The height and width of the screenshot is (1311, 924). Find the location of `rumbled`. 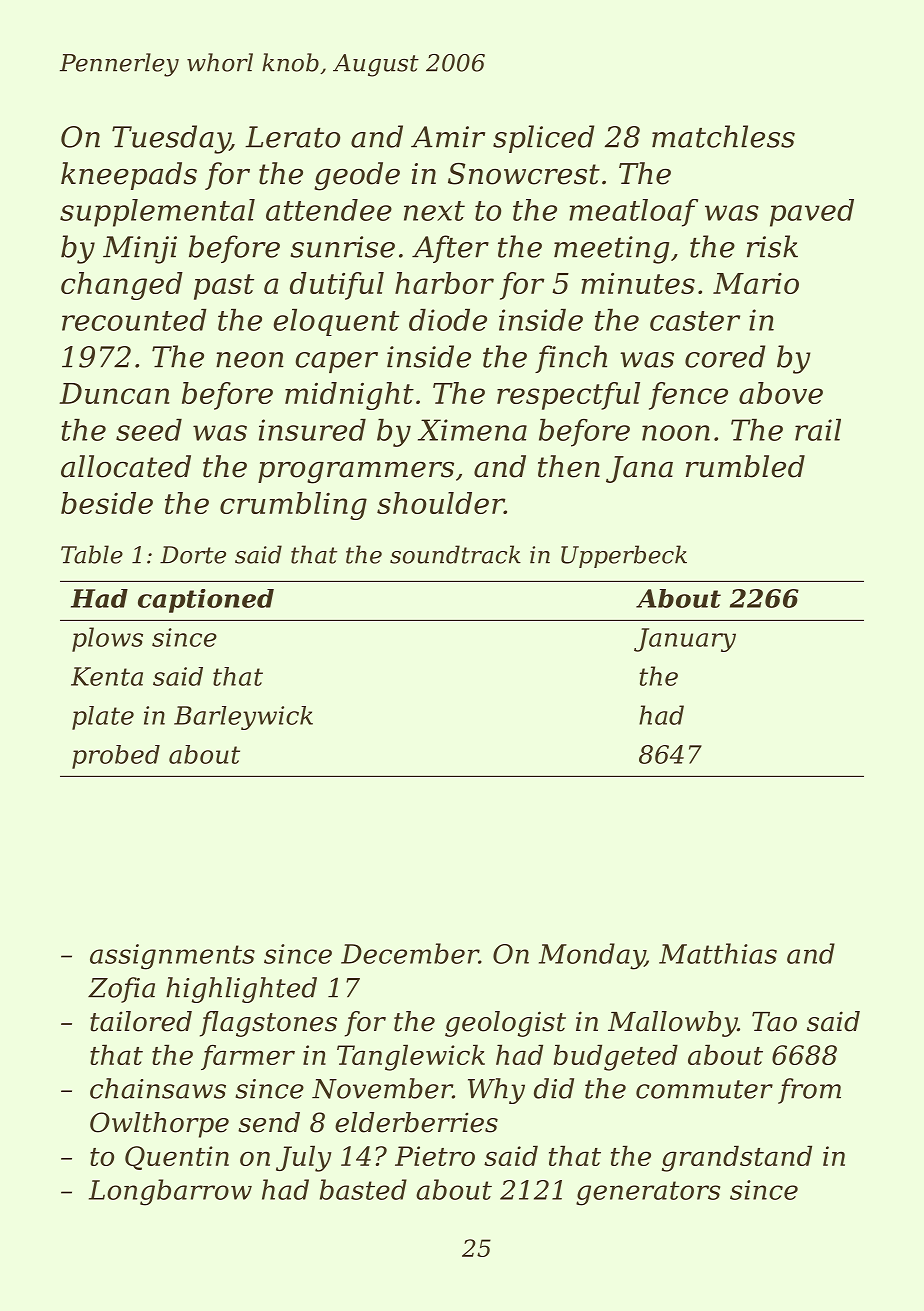

rumbled is located at coordinates (745, 466).
